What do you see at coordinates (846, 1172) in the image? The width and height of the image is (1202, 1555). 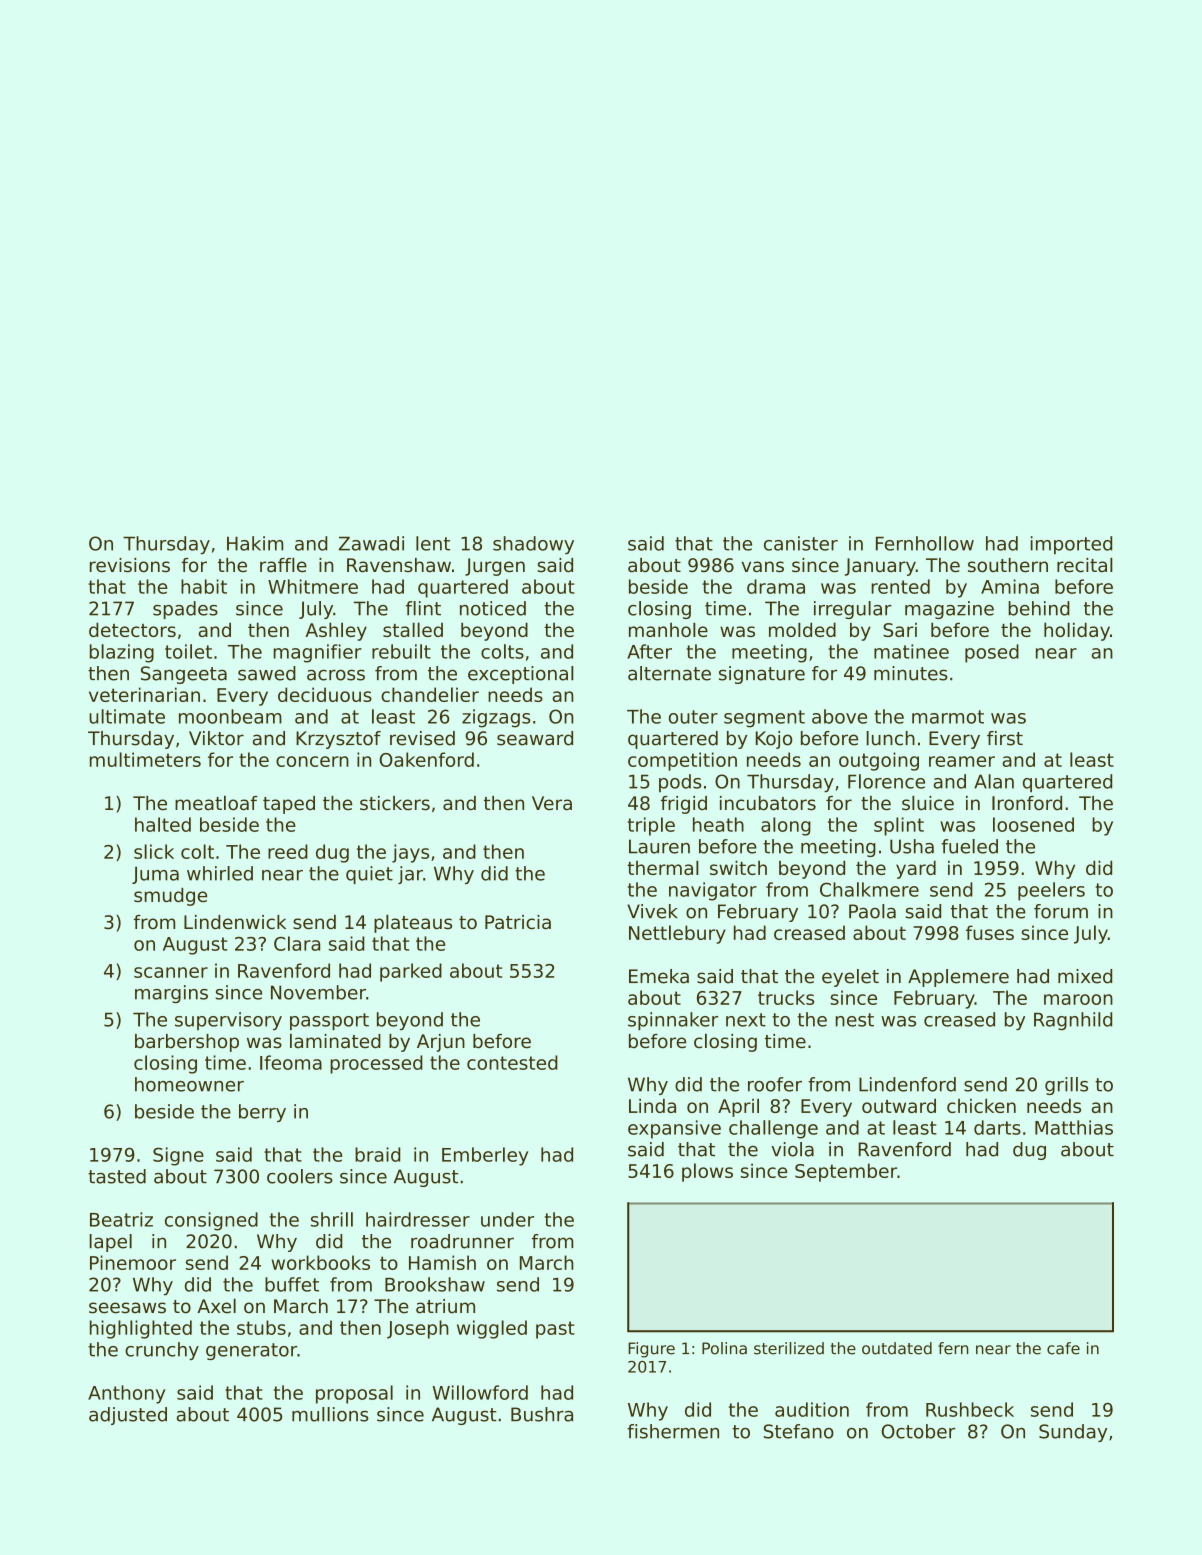 I see `September` at bounding box center [846, 1172].
